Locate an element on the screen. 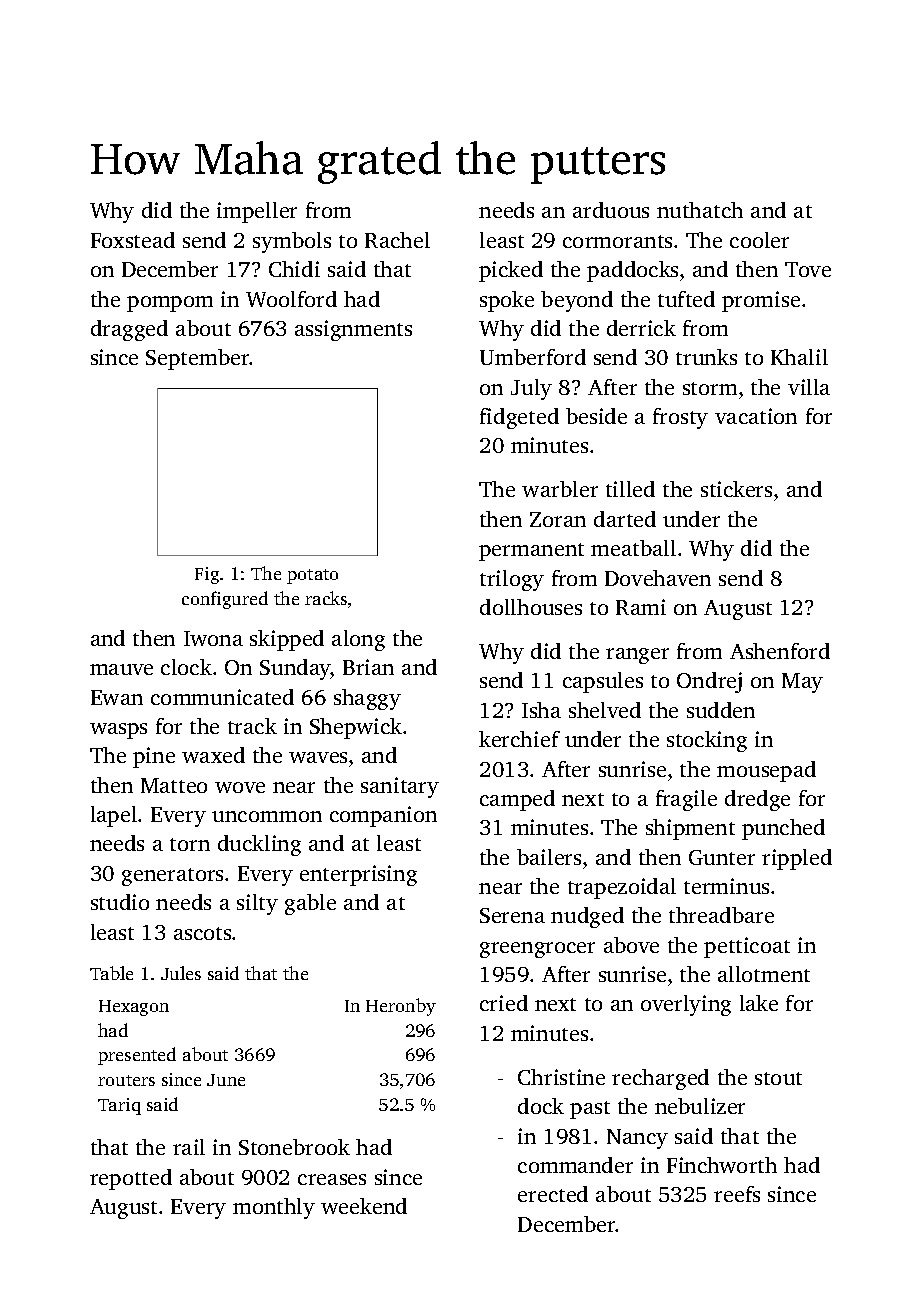 The image size is (924, 1314). arduous is located at coordinates (611, 210).
